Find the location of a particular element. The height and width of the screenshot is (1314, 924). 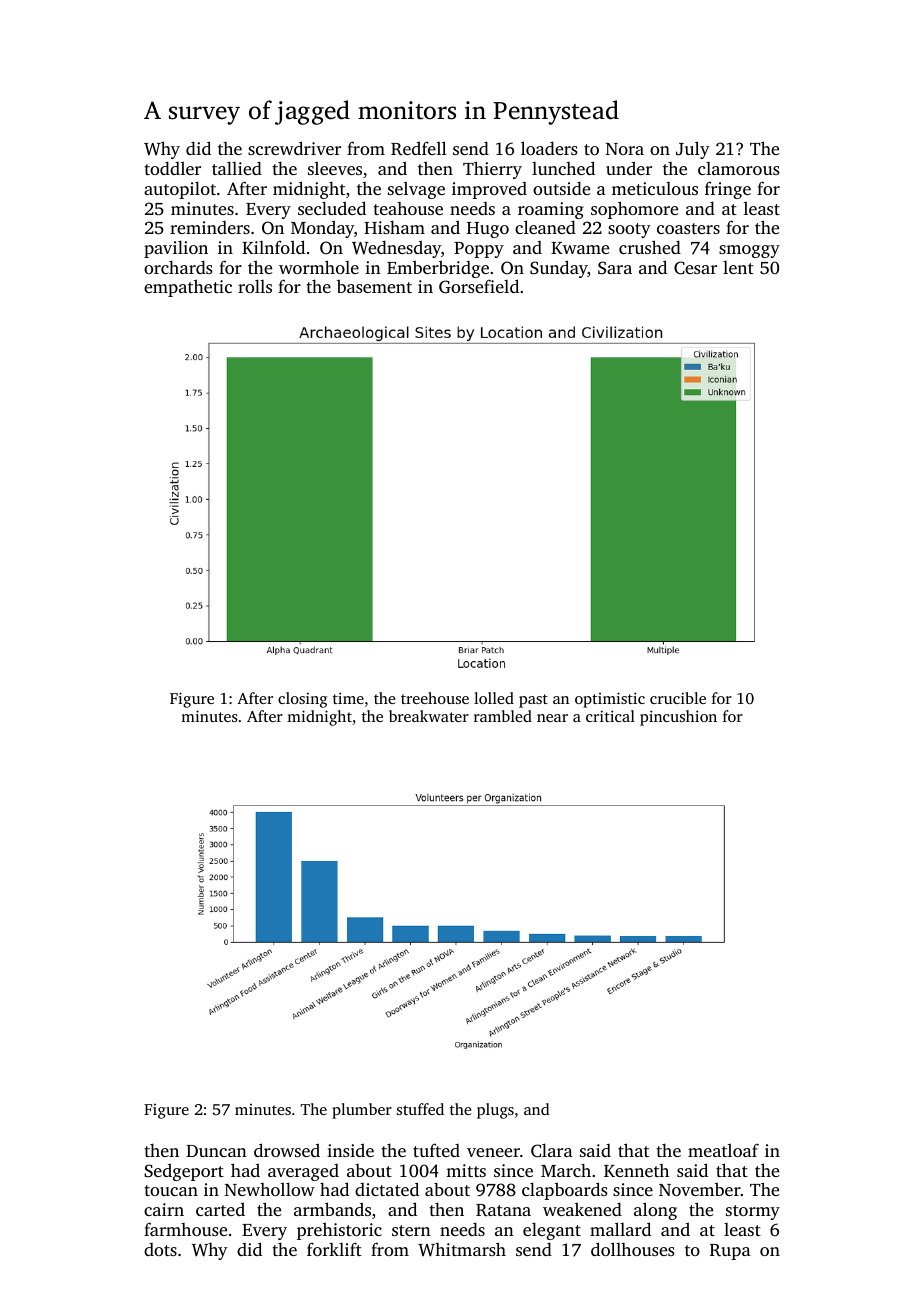

plugs is located at coordinates (495, 1111).
